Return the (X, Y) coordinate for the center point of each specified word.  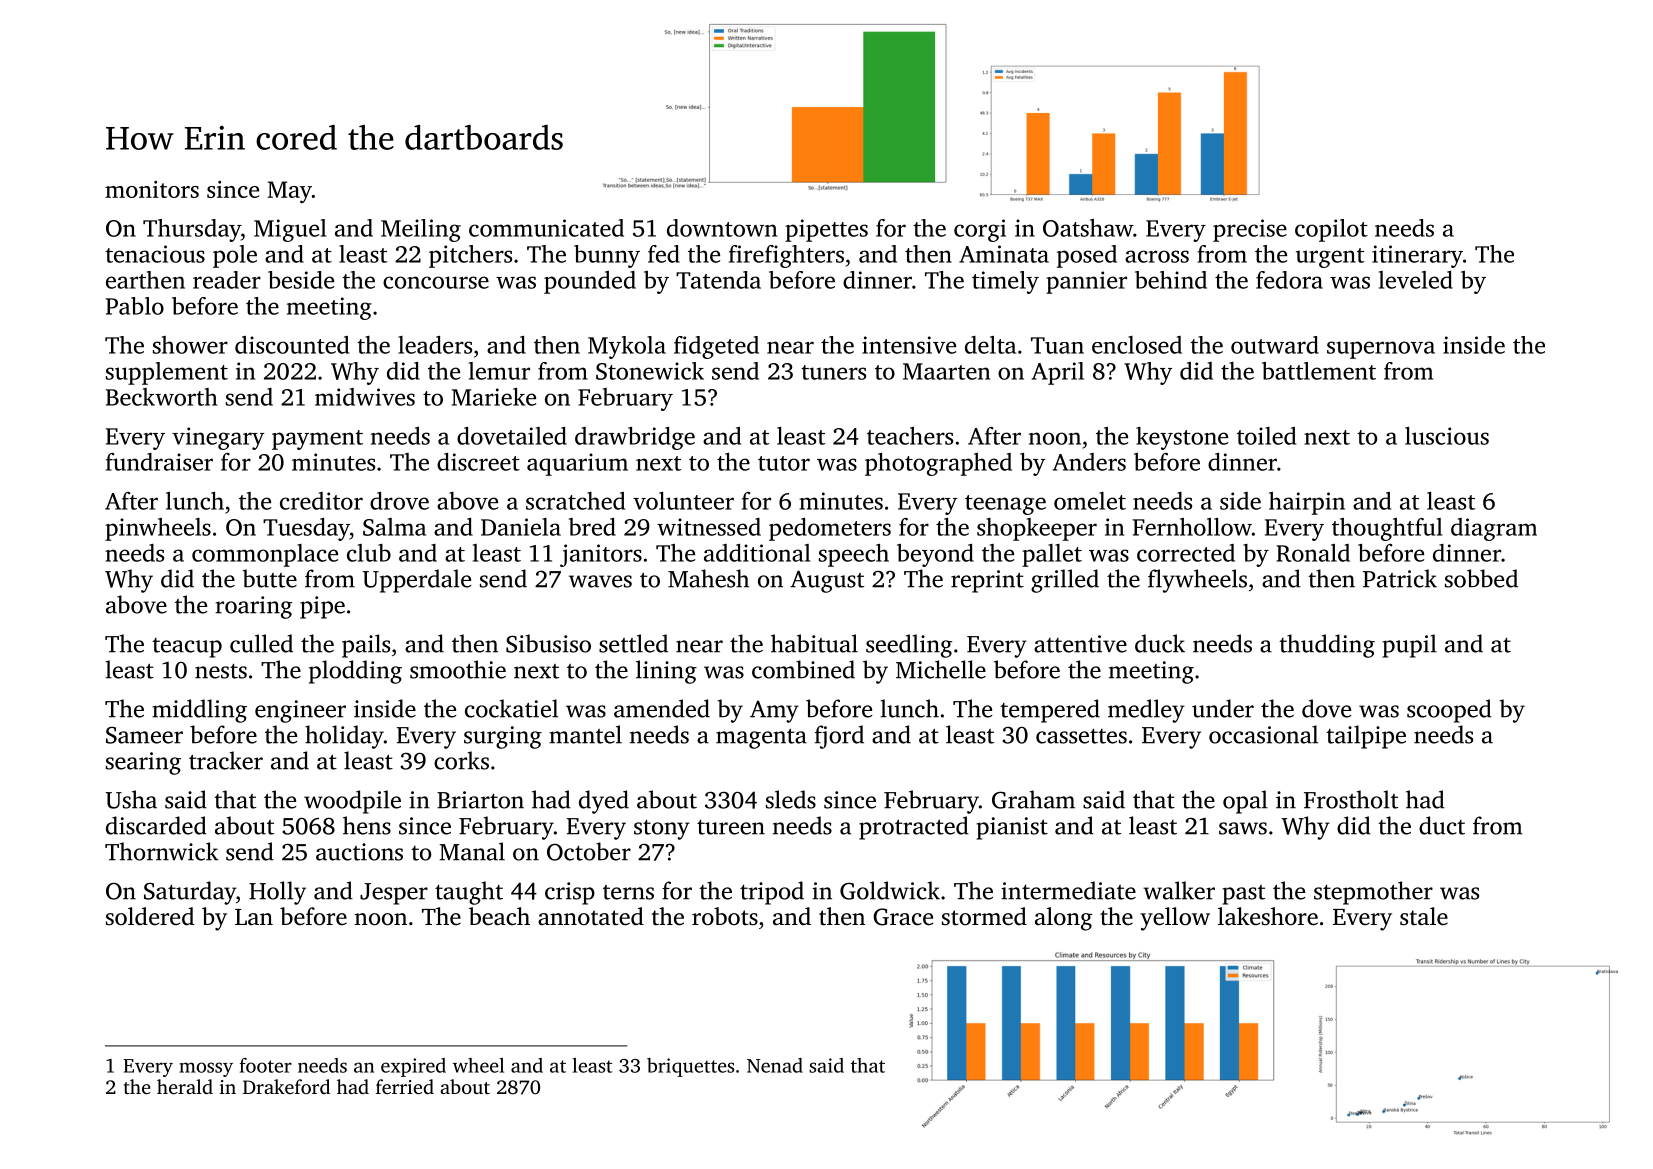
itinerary (1417, 256)
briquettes (690, 1067)
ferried (405, 1086)
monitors (152, 189)
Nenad (775, 1065)
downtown (722, 228)
